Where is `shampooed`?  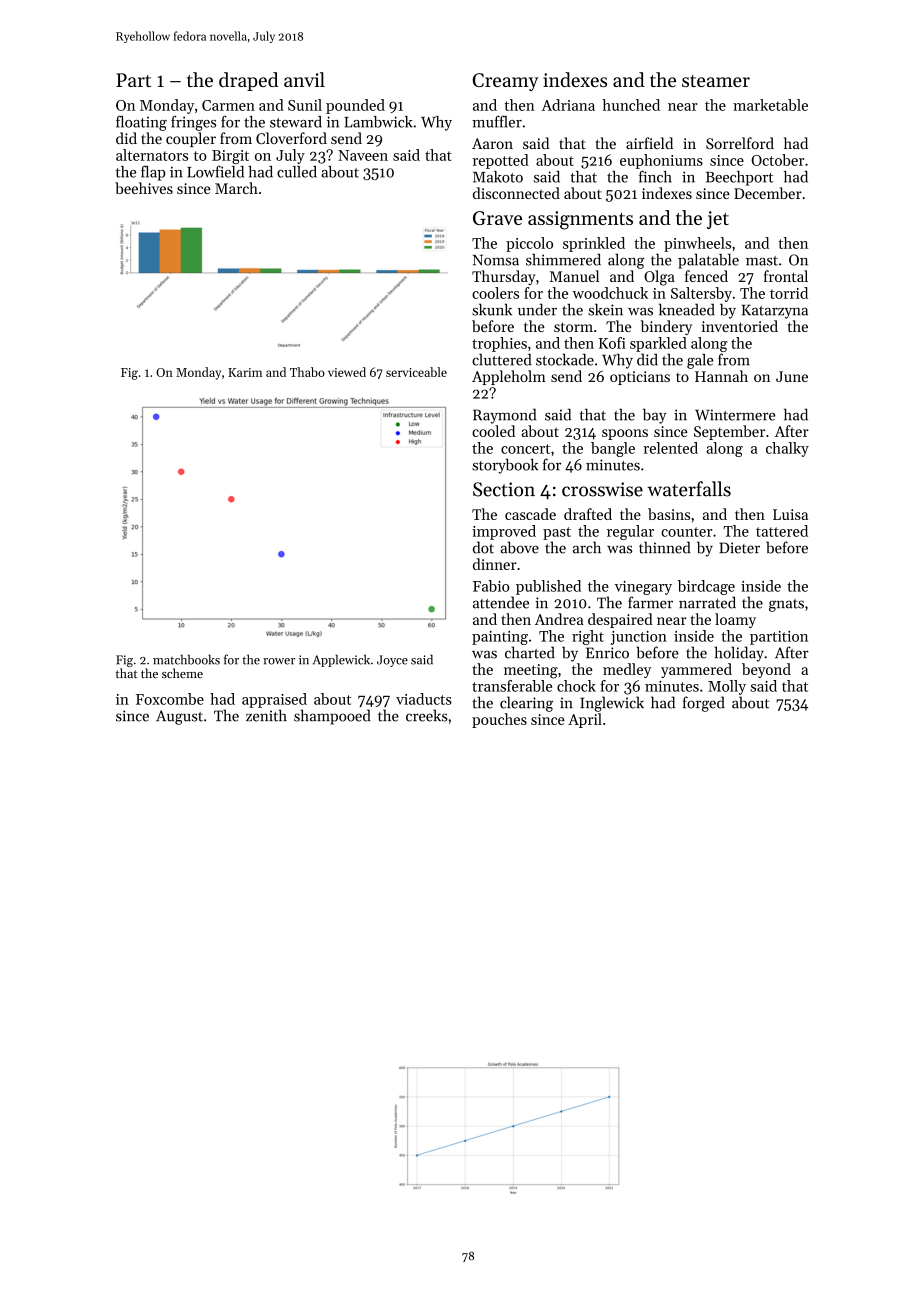
shampooed is located at coordinates (332, 717).
